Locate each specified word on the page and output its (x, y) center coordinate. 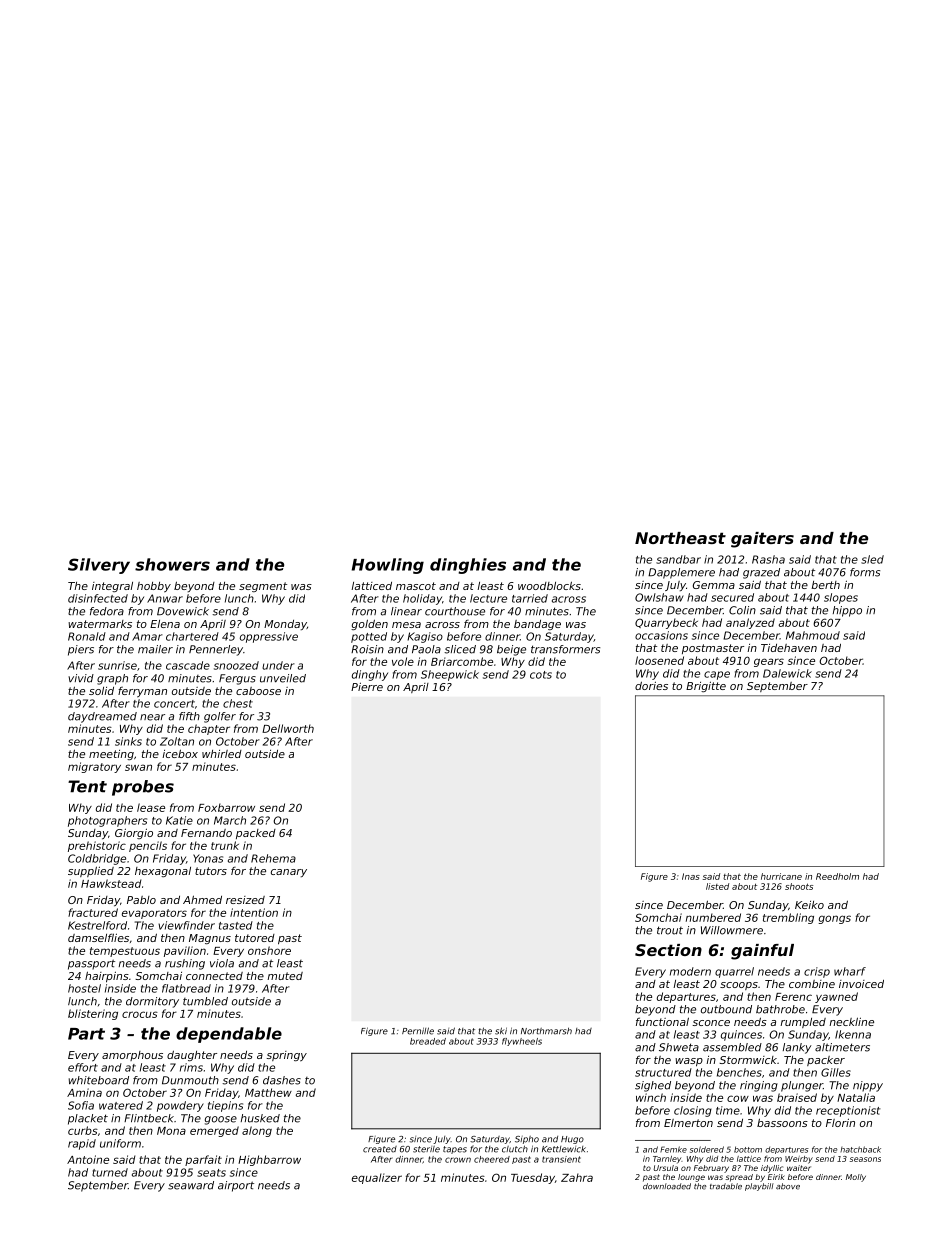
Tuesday (533, 1178)
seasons (865, 1159)
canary (289, 873)
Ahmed (202, 899)
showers (172, 564)
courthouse (455, 611)
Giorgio (134, 833)
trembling (788, 918)
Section (668, 950)
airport (236, 1186)
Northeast (680, 538)
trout (670, 930)
